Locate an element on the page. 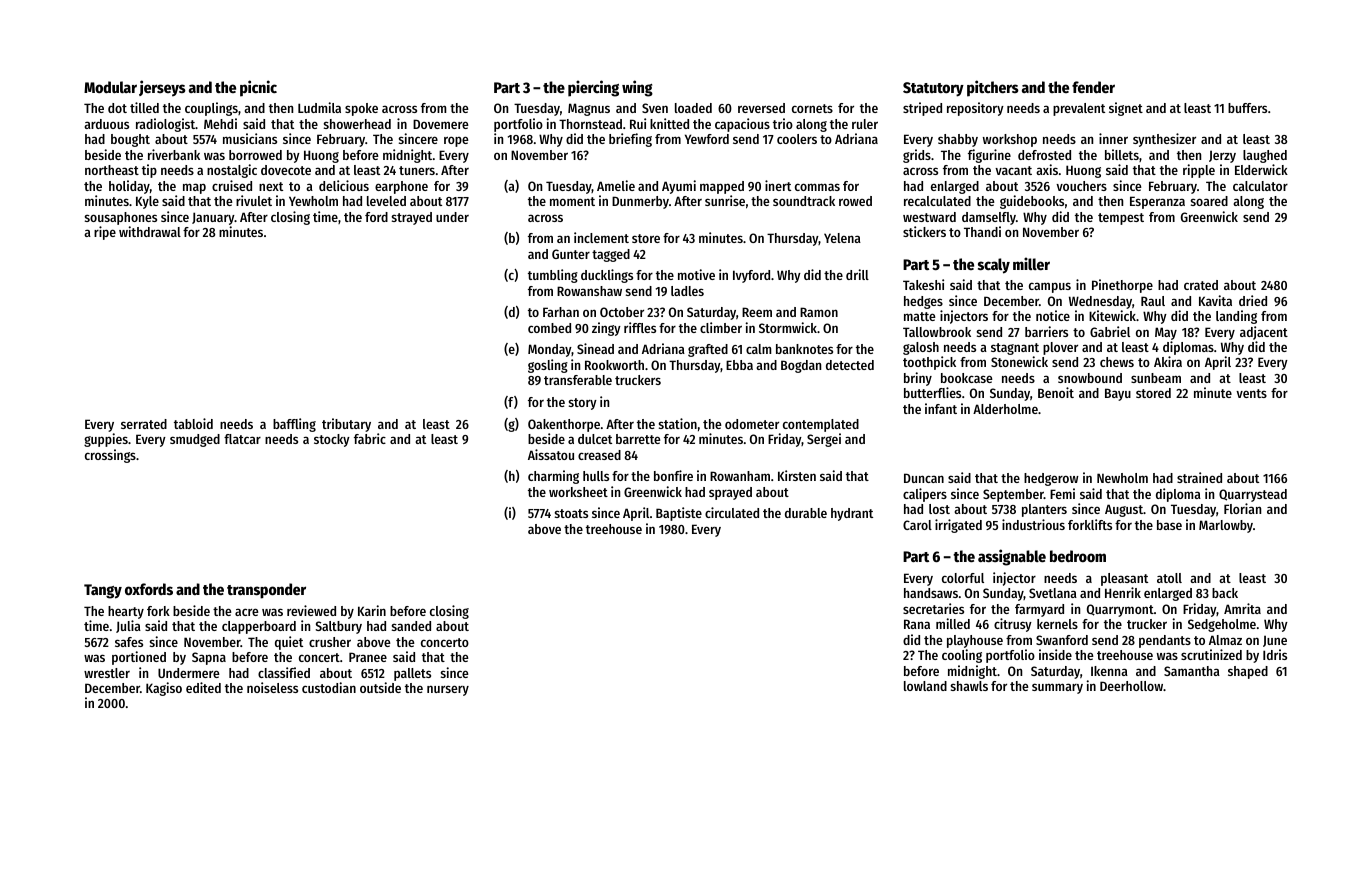 The width and height of the document is (1372, 887). riverbank is located at coordinates (174, 154).
